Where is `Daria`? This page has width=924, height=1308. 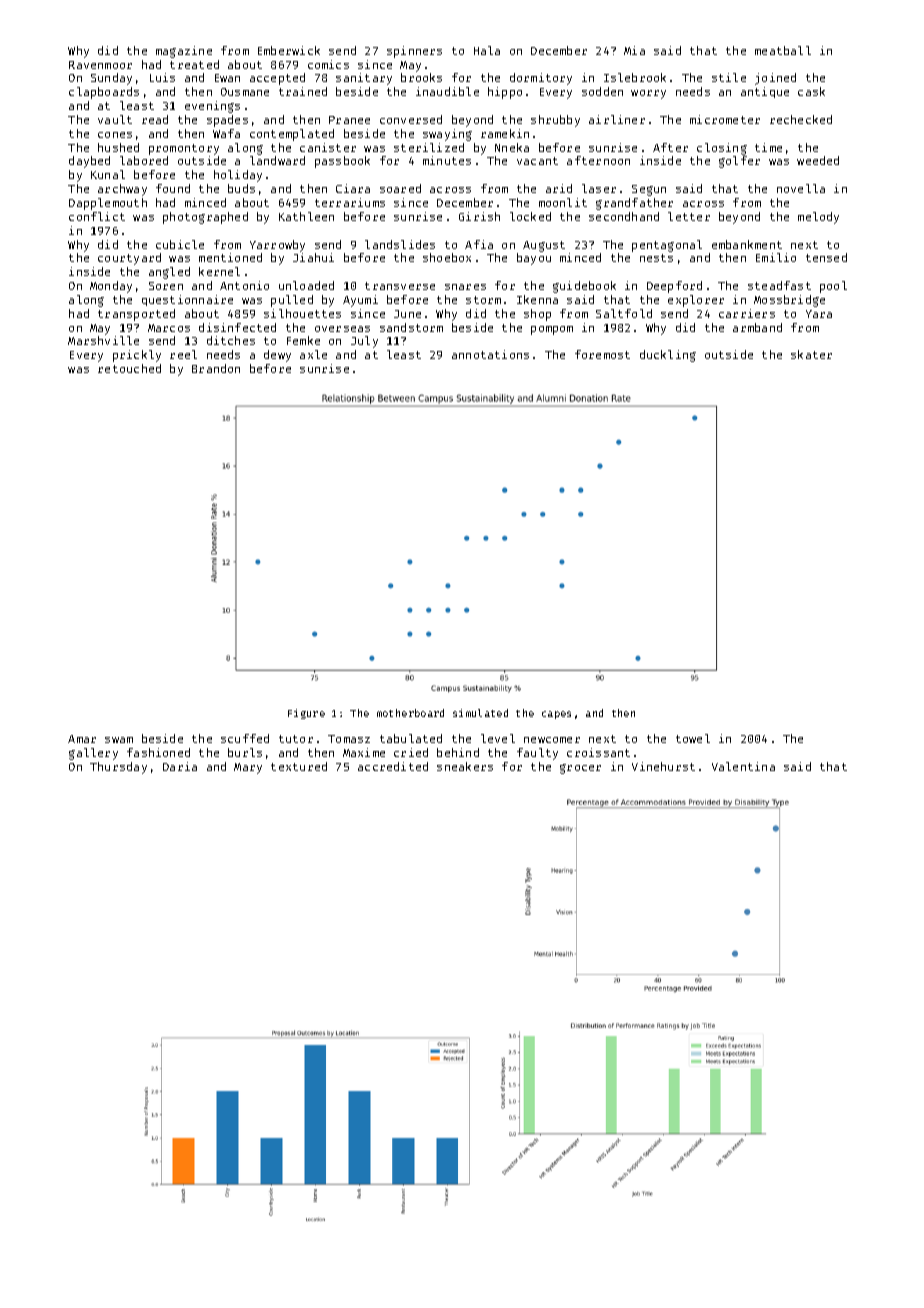 Daria is located at coordinates (180, 766).
